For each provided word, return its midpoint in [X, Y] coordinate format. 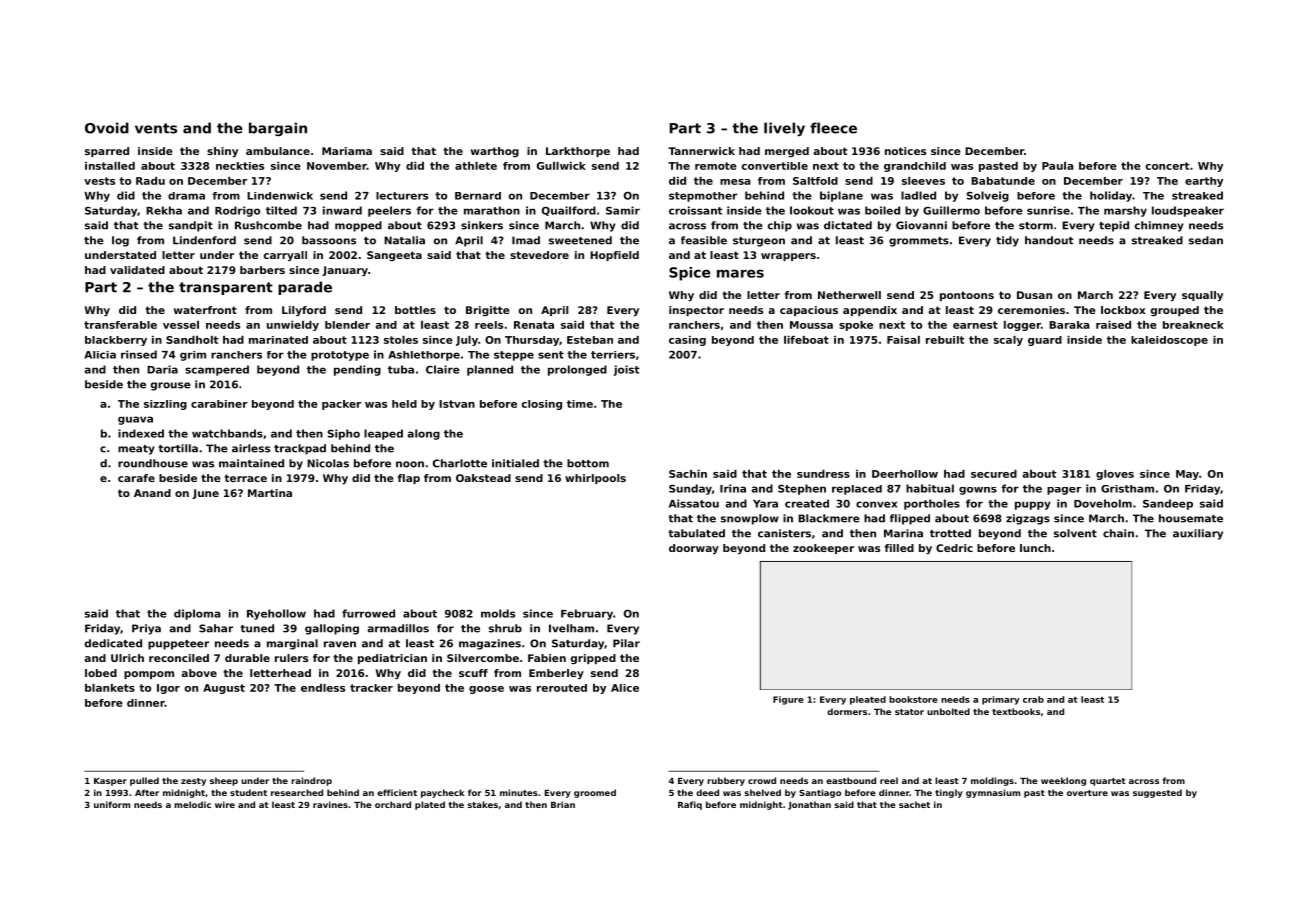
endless [323, 688]
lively [784, 129]
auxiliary [1198, 534]
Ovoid [107, 128]
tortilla [178, 448]
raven [340, 644]
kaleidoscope [1169, 341]
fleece [833, 128]
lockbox [1123, 310]
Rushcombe [268, 225]
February [587, 614]
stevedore [539, 255]
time [580, 404]
